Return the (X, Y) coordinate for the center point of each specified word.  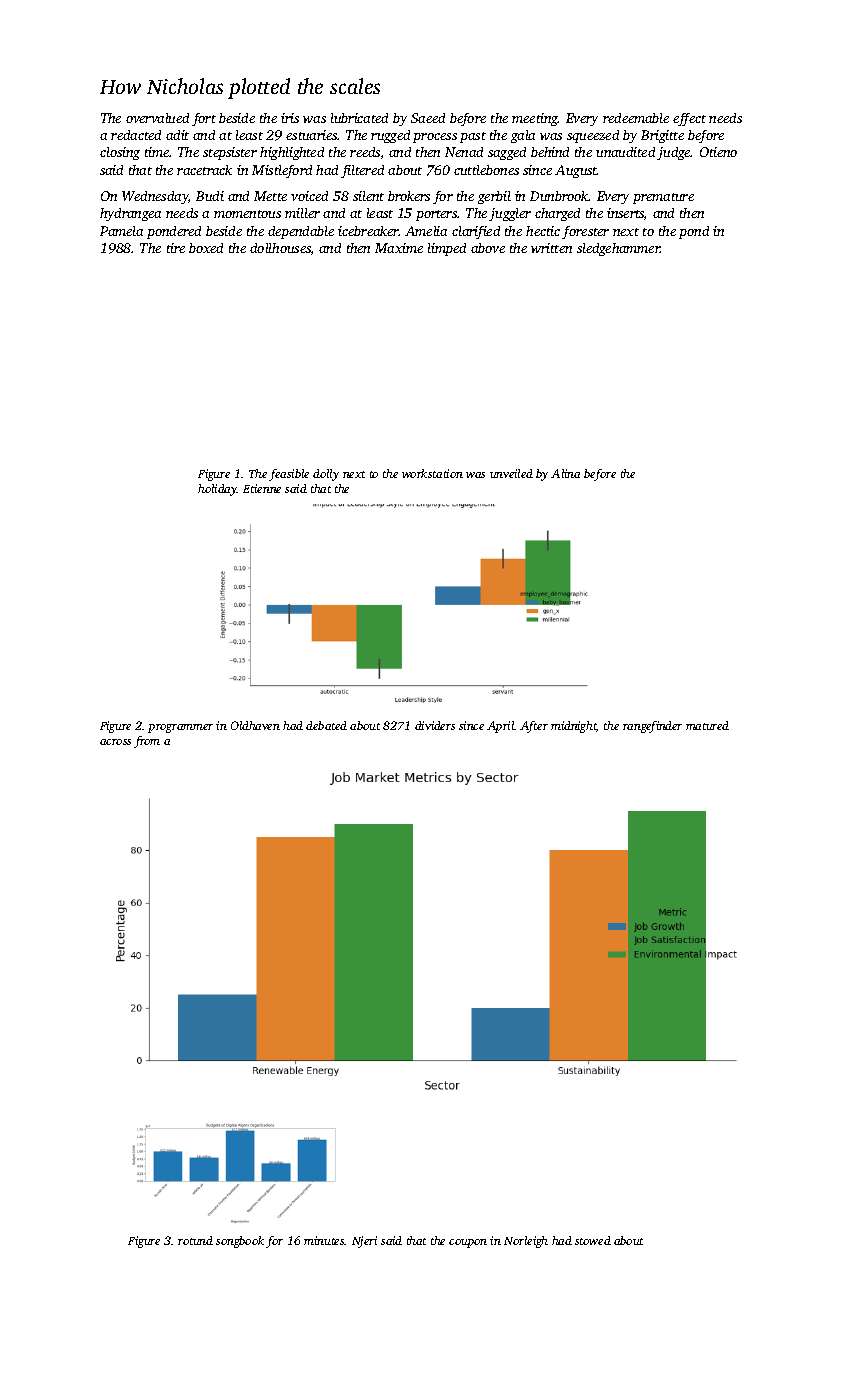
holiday (217, 490)
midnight (574, 727)
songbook (240, 1242)
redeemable (636, 118)
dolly (326, 475)
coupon (468, 1243)
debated (326, 725)
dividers (435, 725)
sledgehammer (618, 249)
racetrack (204, 170)
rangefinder (652, 727)
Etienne (262, 488)
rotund (195, 1240)
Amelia (426, 231)
